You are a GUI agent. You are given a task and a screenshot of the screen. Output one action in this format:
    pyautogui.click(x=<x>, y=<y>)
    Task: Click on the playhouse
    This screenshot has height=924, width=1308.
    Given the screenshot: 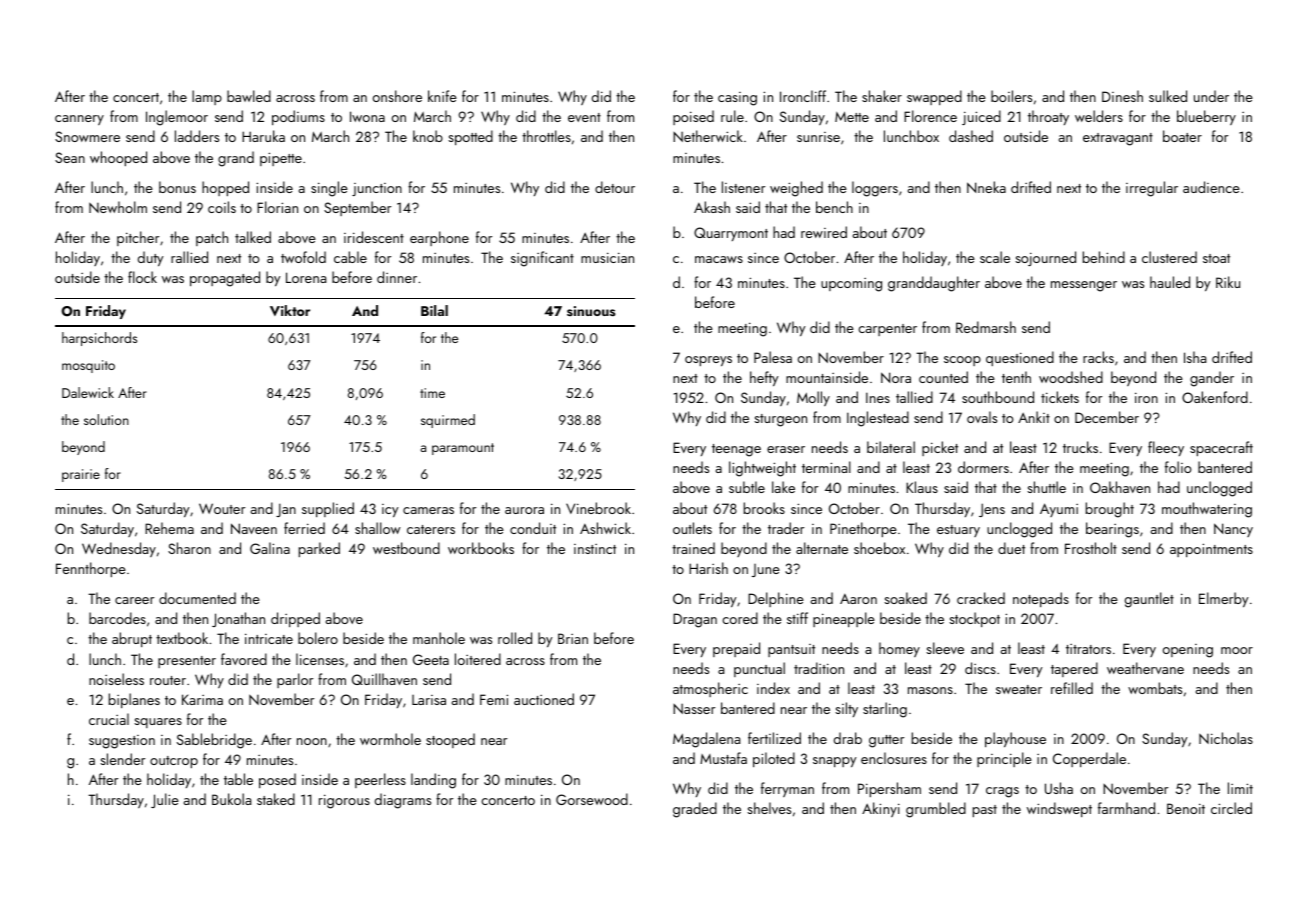 What is the action you would take?
    pyautogui.click(x=1015, y=739)
